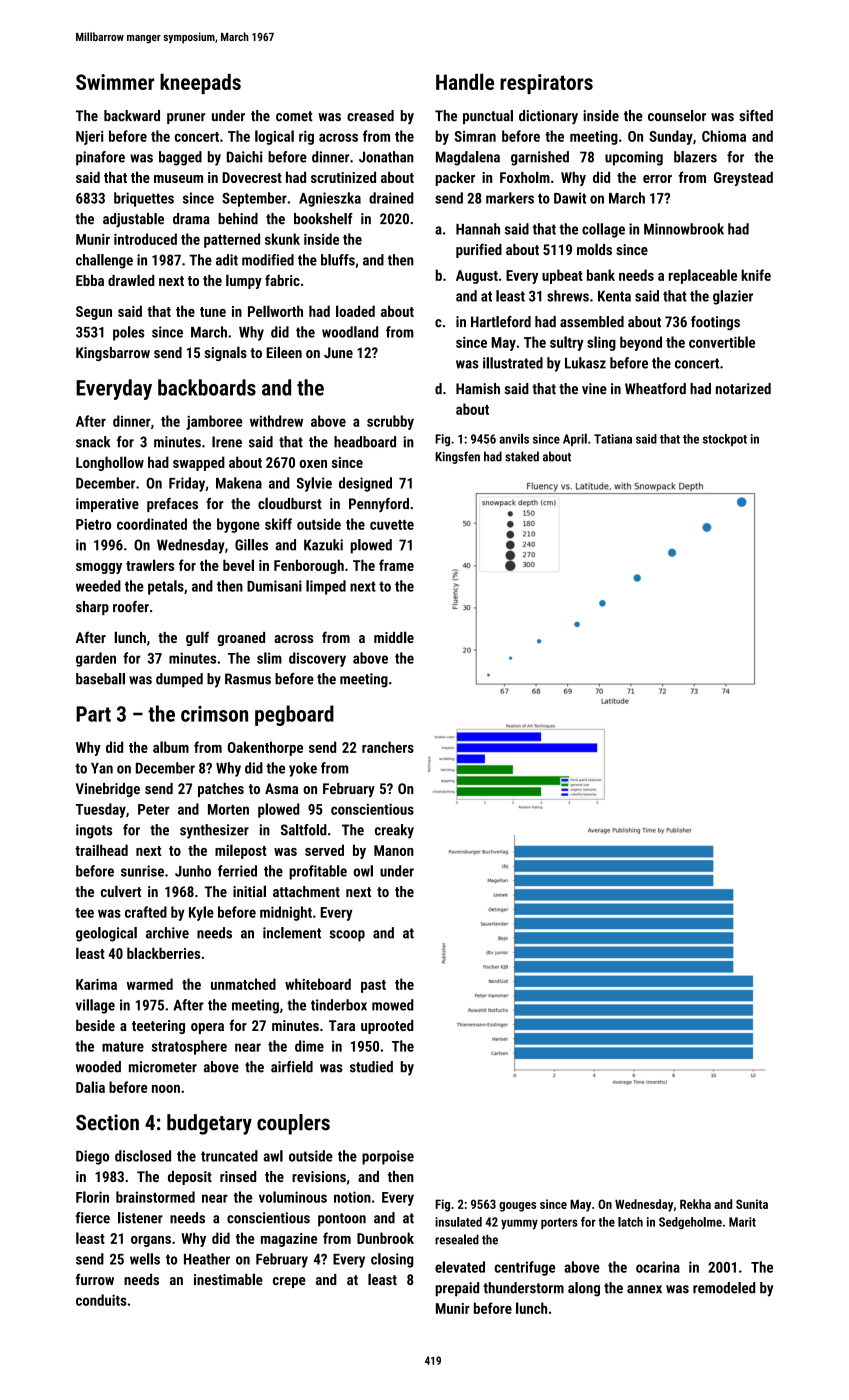 This document has height=1400, width=849. What do you see at coordinates (294, 116) in the document?
I see `comet` at bounding box center [294, 116].
